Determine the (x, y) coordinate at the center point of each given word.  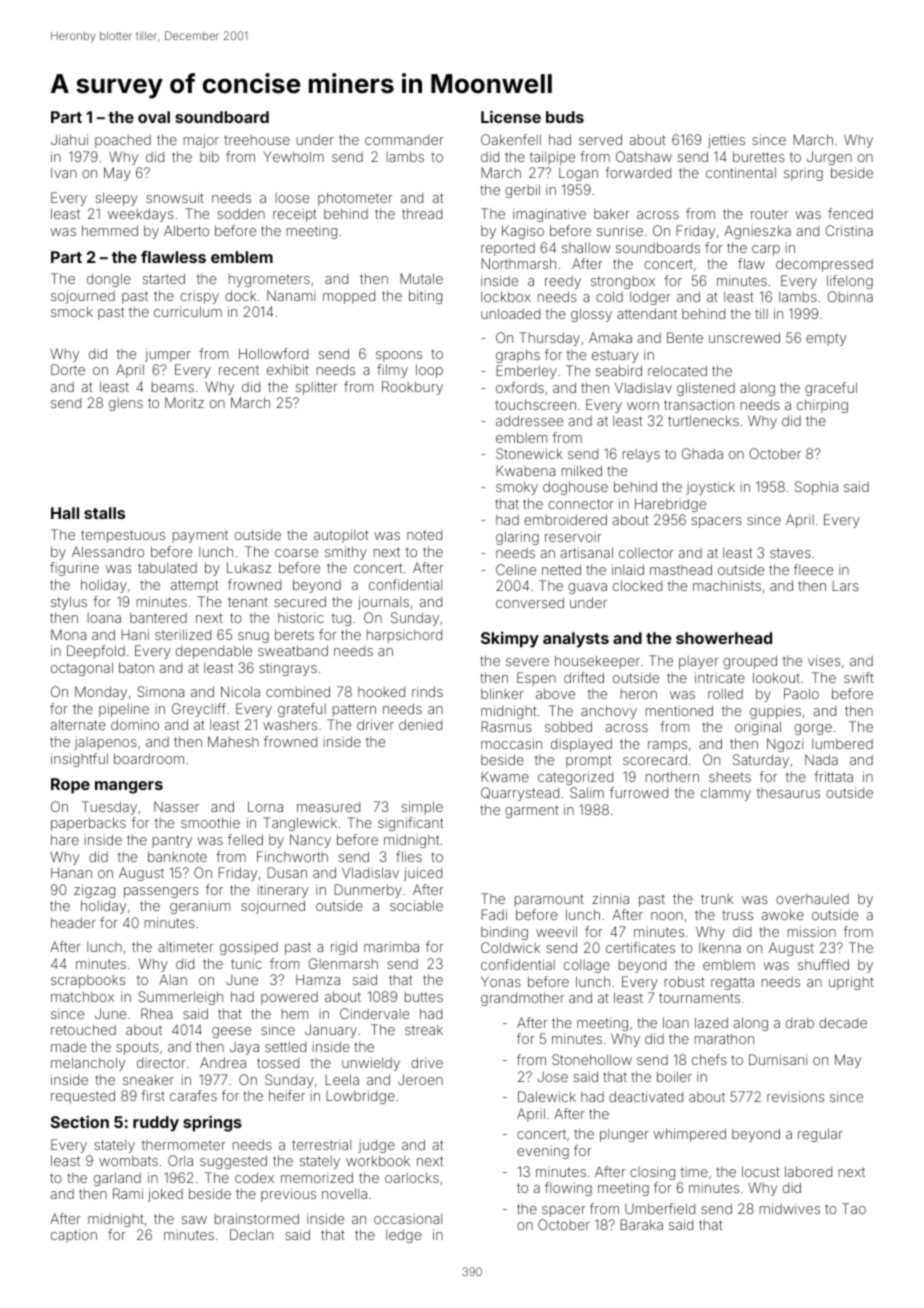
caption (74, 1236)
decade (843, 1022)
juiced (423, 874)
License (511, 116)
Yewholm (293, 156)
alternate (78, 724)
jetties (726, 141)
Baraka (641, 1224)
